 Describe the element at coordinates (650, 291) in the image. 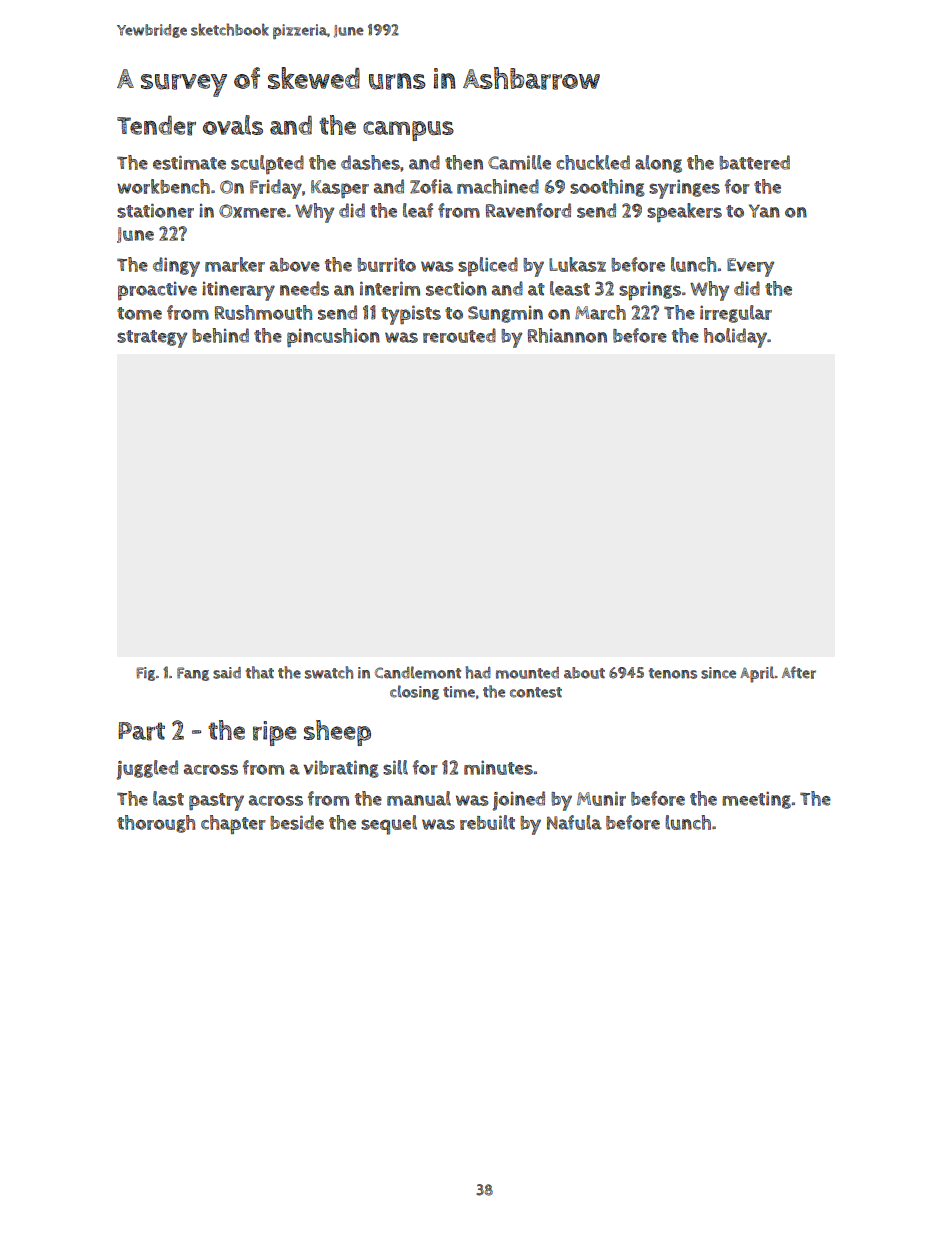

I see `springs` at that location.
